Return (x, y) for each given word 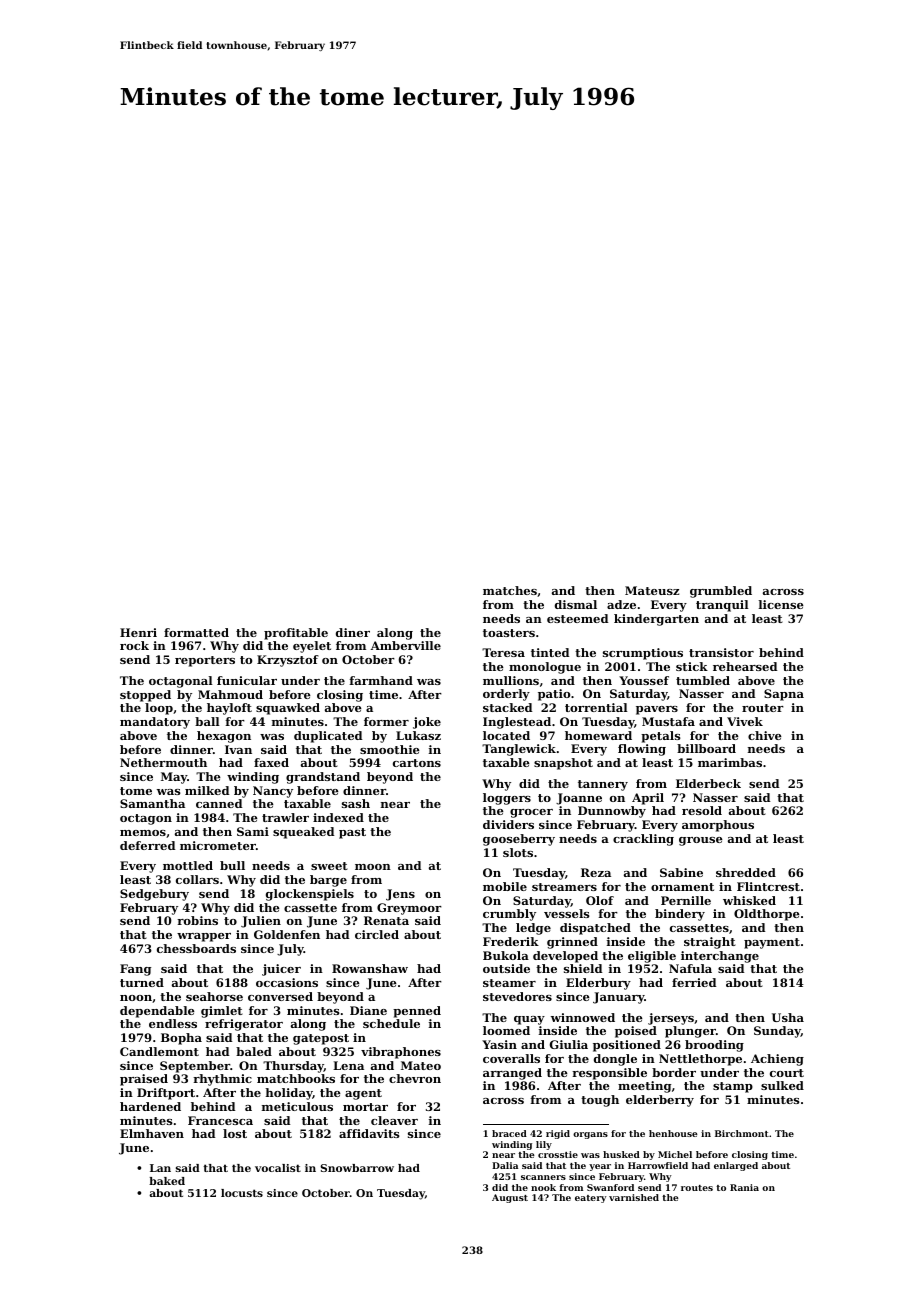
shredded (746, 872)
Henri (138, 632)
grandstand (323, 778)
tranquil (722, 606)
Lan (160, 1168)
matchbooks (296, 1078)
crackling (643, 840)
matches (510, 590)
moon (373, 867)
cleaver (394, 1120)
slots (518, 852)
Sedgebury (154, 895)
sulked (782, 1085)
